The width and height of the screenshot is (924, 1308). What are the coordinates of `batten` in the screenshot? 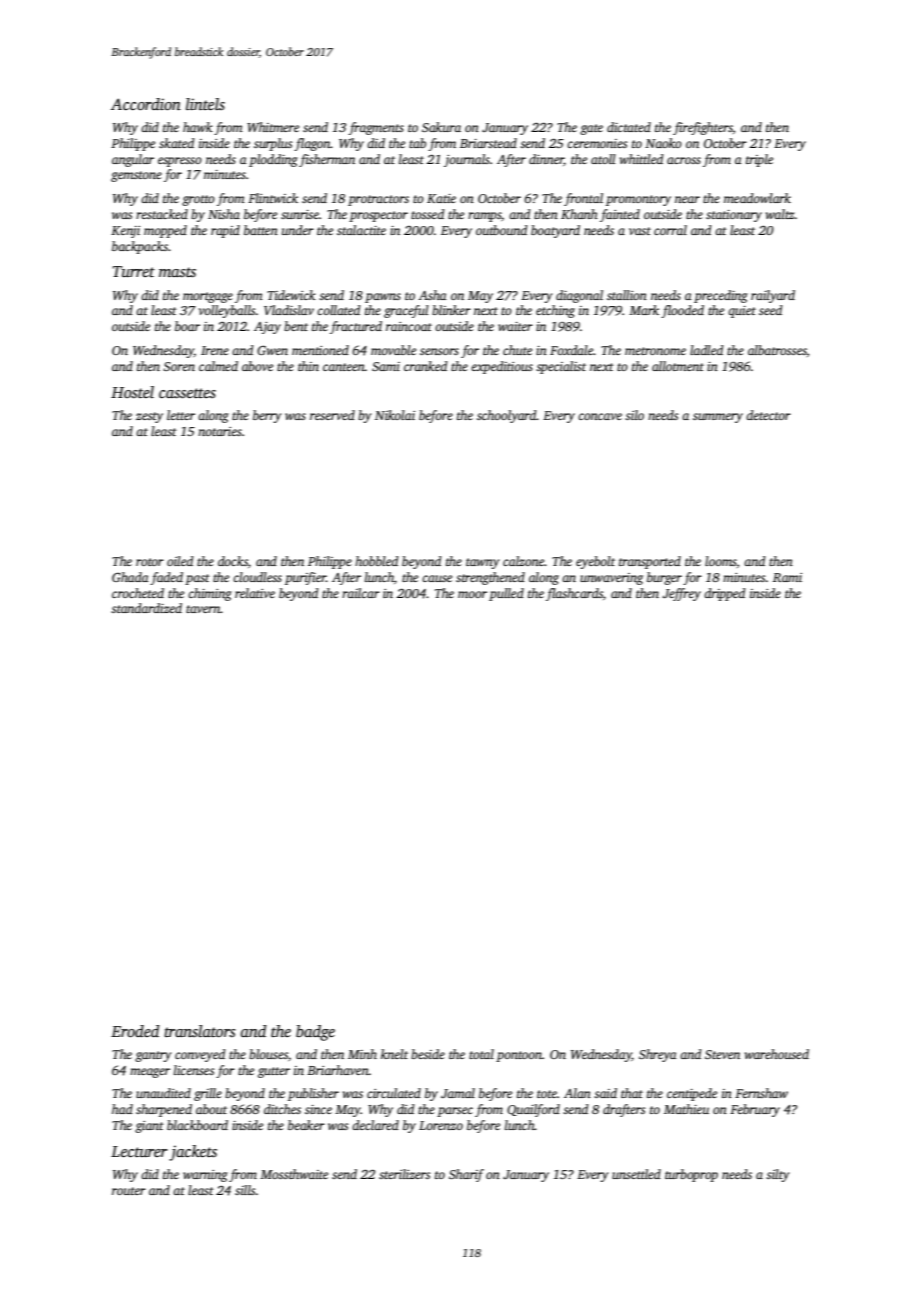 It's located at (261, 230).
